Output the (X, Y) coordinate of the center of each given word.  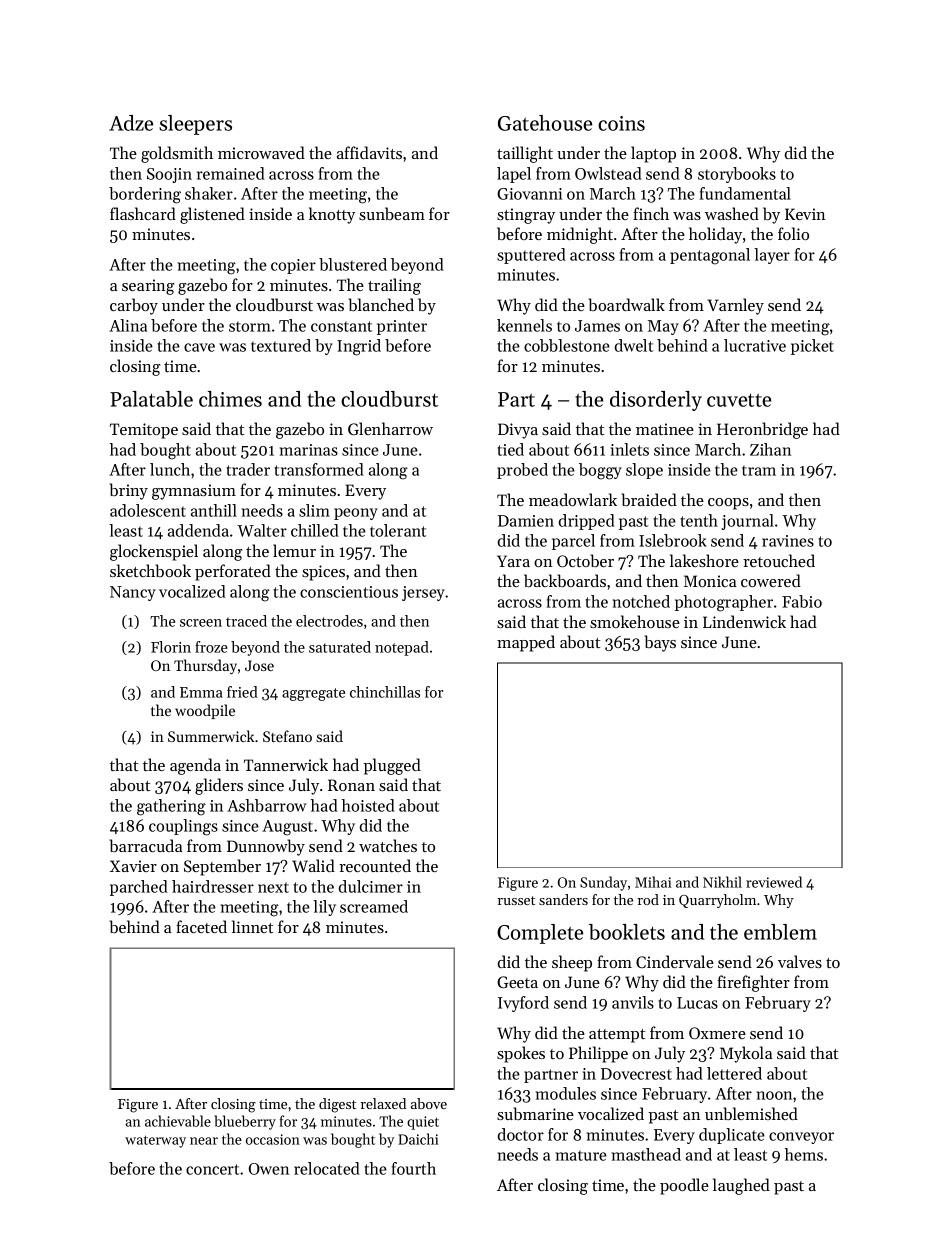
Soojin (169, 175)
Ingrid (359, 347)
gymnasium (194, 492)
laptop (653, 154)
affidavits (369, 152)
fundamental (745, 193)
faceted (201, 926)
